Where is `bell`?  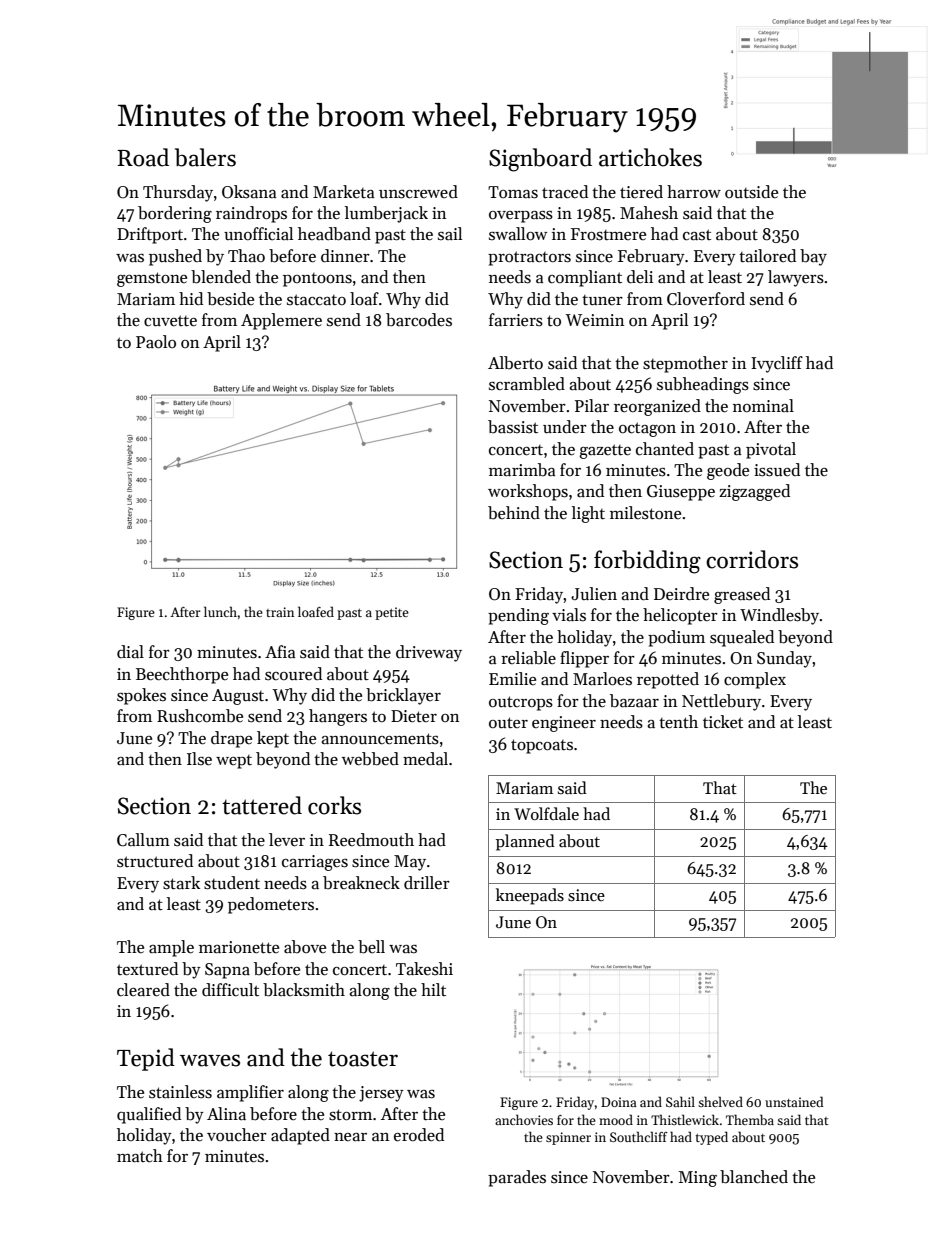
bell is located at coordinates (371, 947).
